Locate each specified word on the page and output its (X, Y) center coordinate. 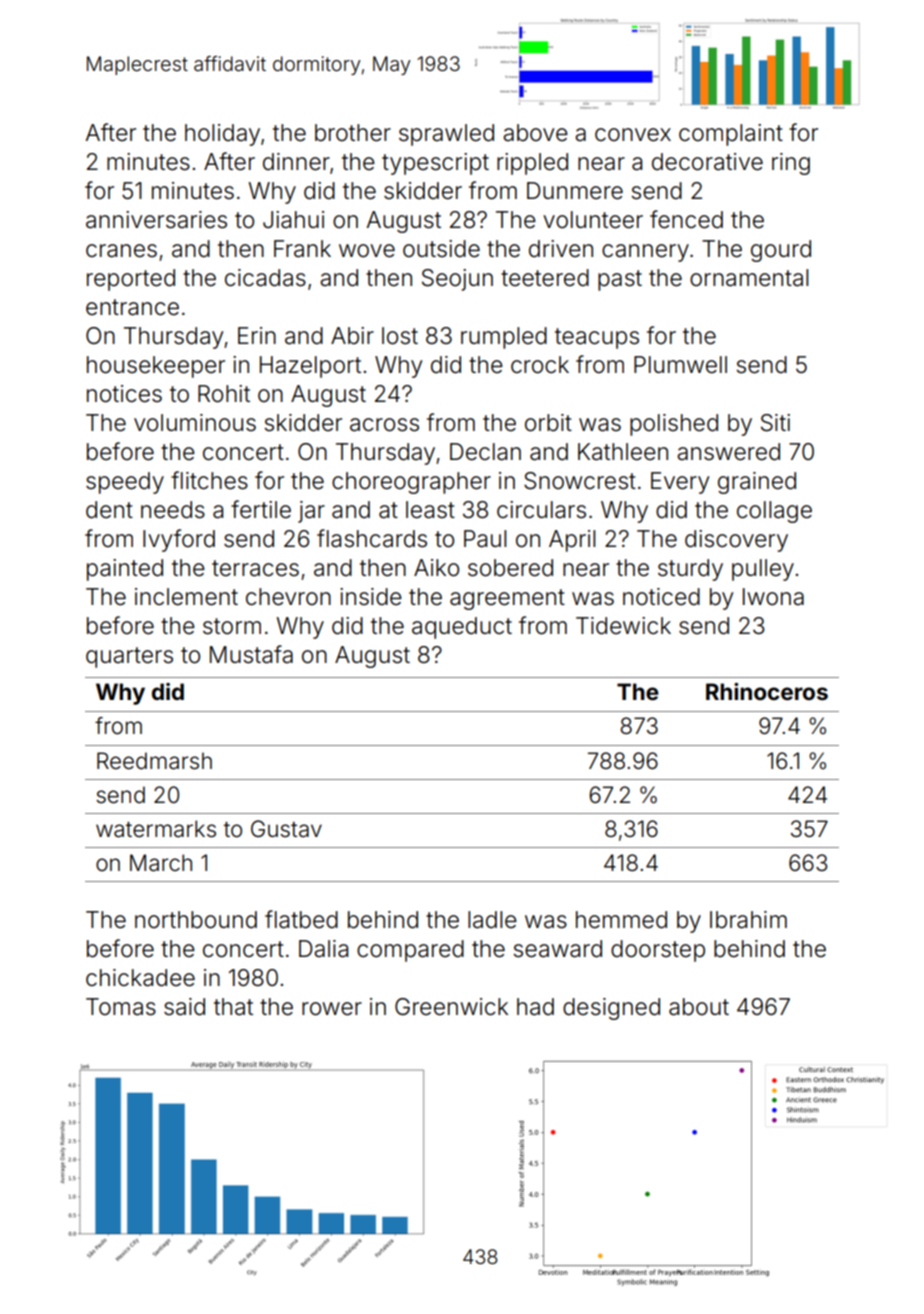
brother (353, 133)
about (699, 1007)
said (184, 1007)
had (535, 1007)
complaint (731, 135)
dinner (296, 162)
